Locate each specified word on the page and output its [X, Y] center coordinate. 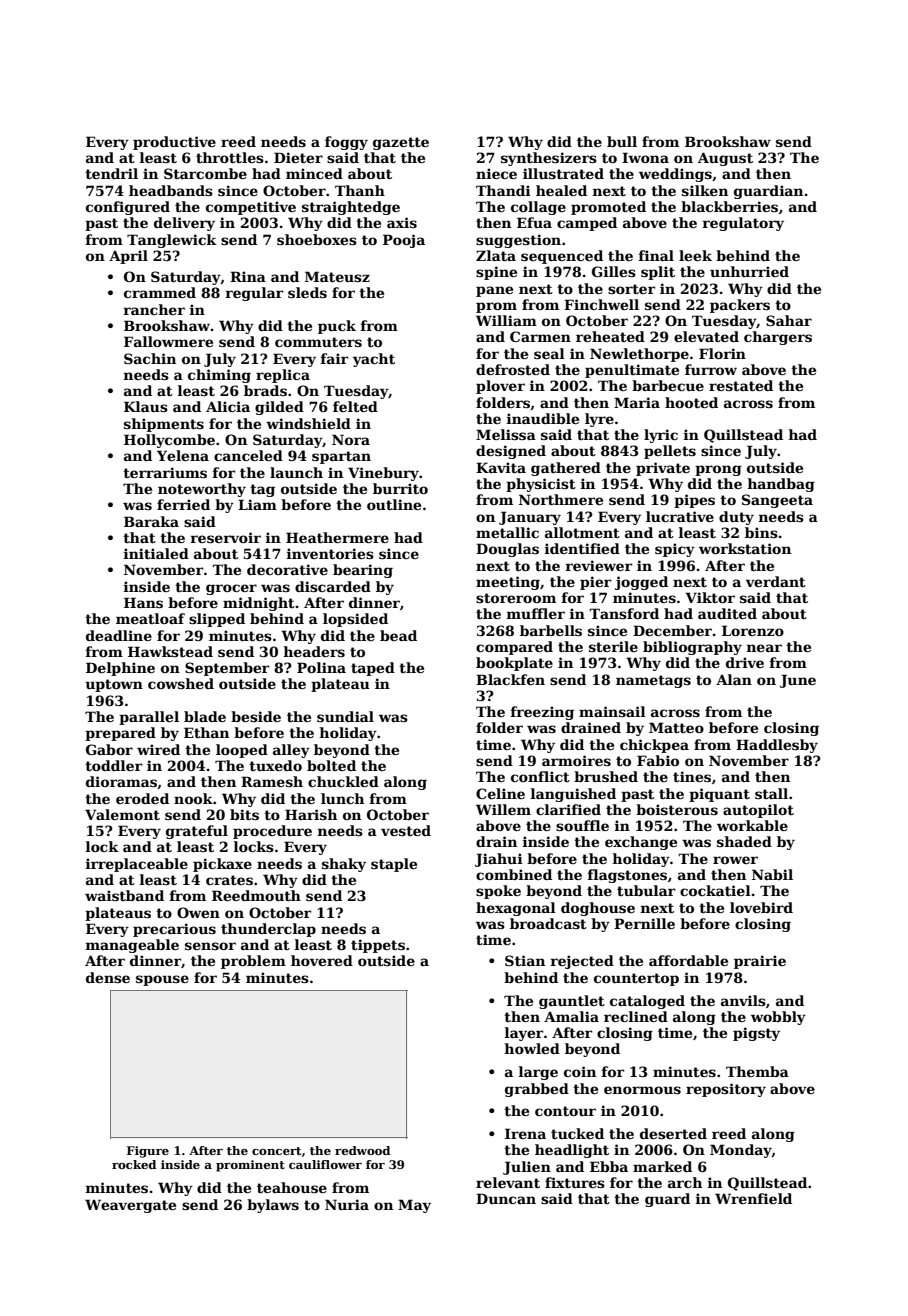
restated [741, 385]
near [764, 648]
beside [256, 716]
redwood [362, 1150]
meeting [508, 583]
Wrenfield [753, 1198]
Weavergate [130, 1206]
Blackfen [510, 679]
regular [254, 294]
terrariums [165, 472]
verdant [776, 581]
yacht [374, 360]
